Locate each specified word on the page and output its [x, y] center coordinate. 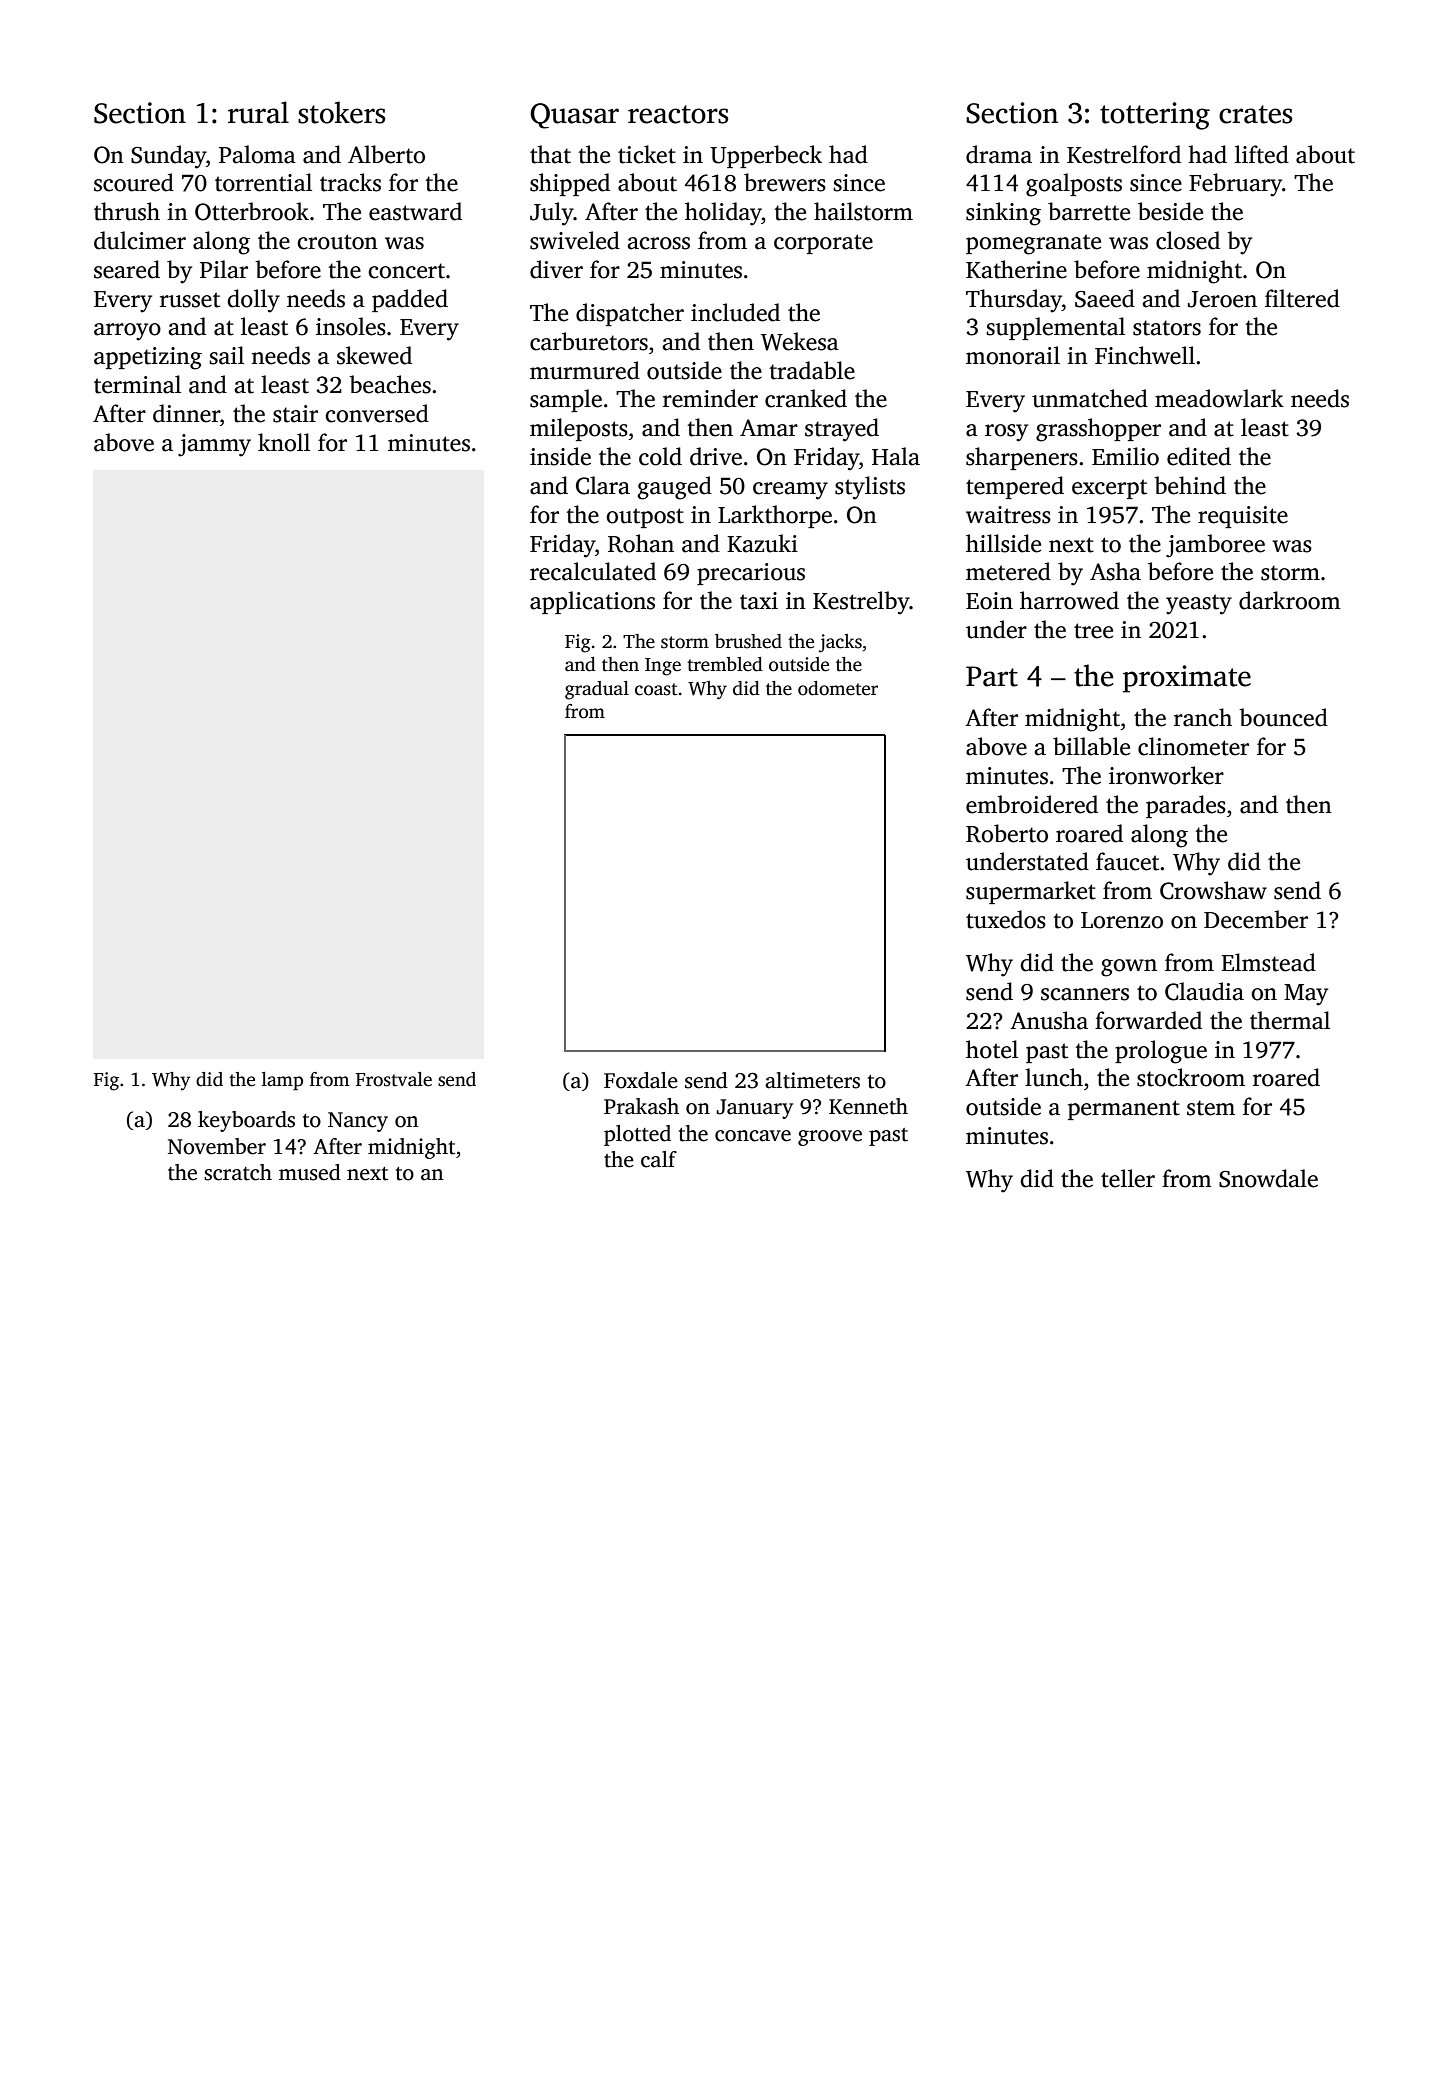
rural [258, 112]
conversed [377, 413]
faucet [1127, 861]
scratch [238, 1172]
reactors [678, 114]
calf [659, 1159]
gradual [597, 690]
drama [999, 154]
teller [1128, 1178]
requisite [1243, 517]
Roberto [1007, 833]
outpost [645, 518]
